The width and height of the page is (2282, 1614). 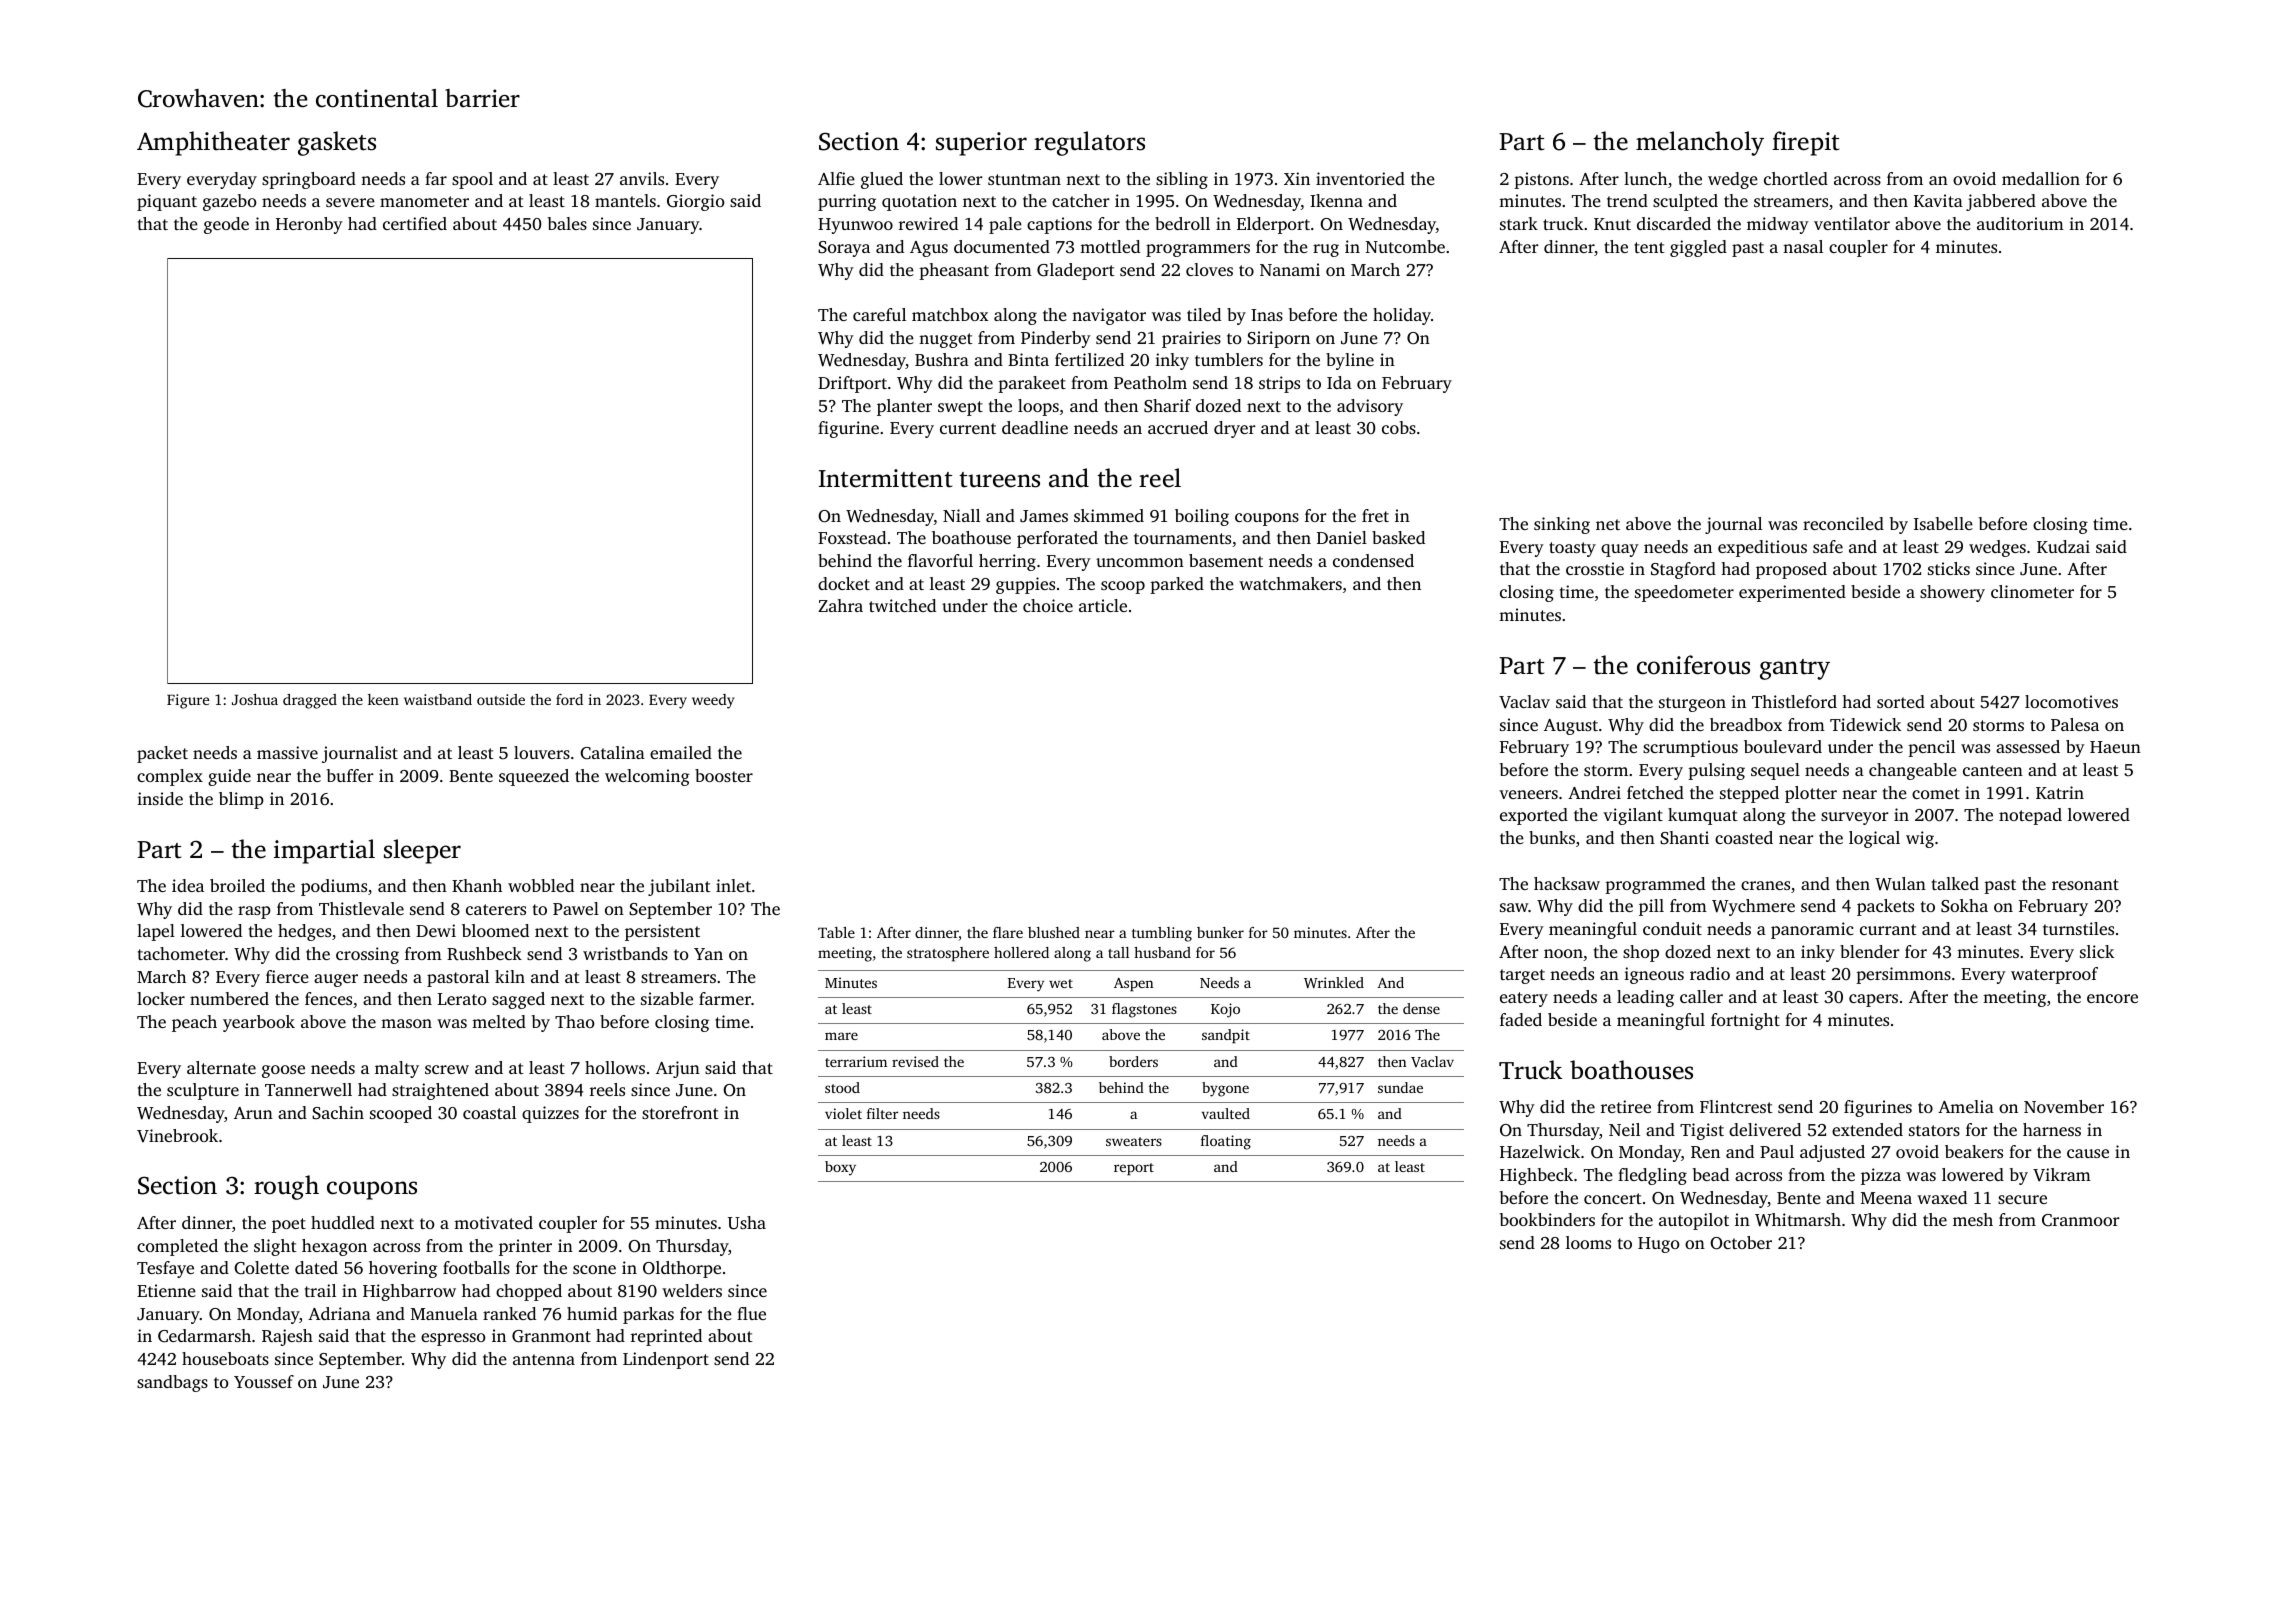 What do you see at coordinates (1805, 143) in the page?
I see `firepit` at bounding box center [1805, 143].
